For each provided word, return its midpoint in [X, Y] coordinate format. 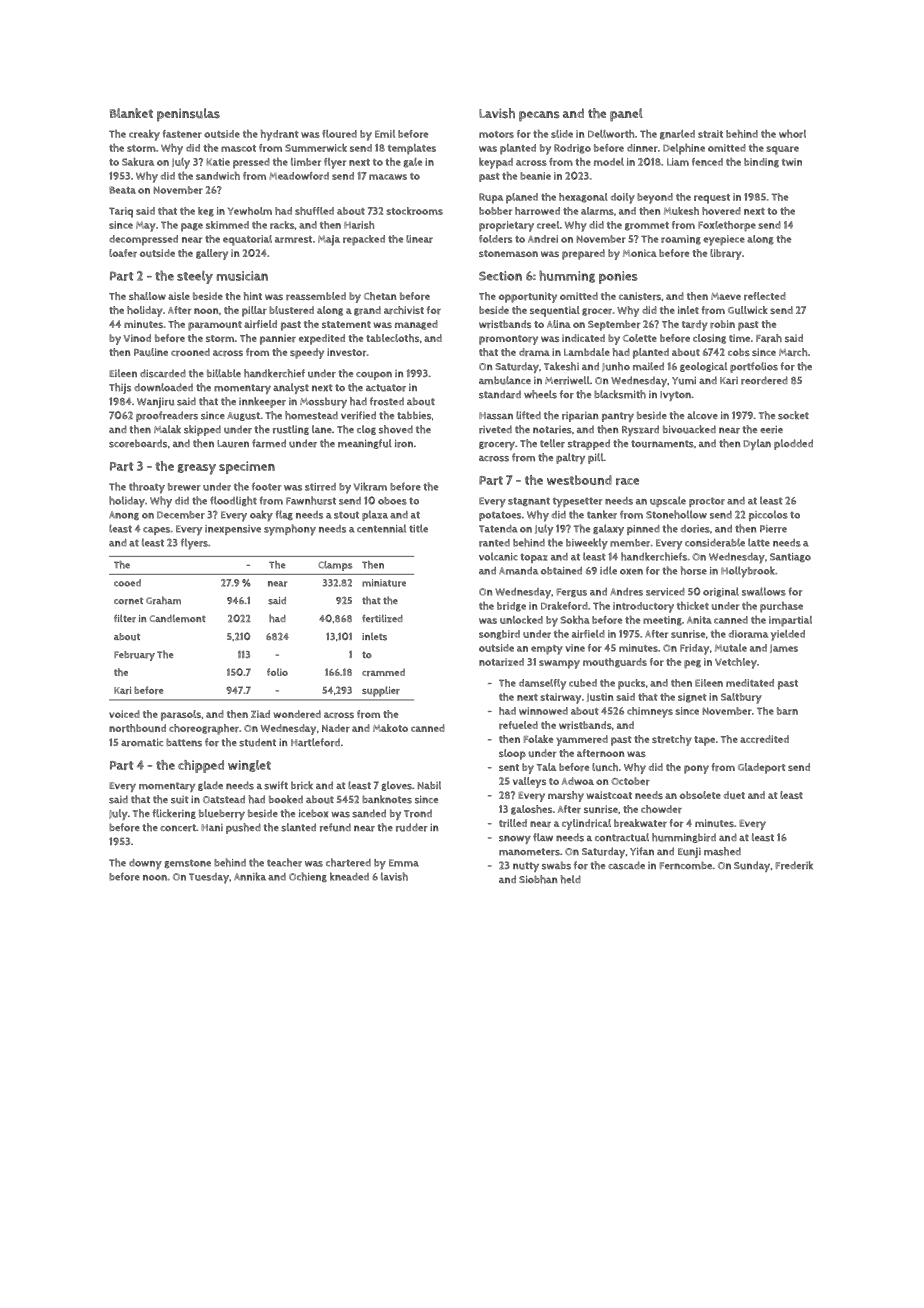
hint [253, 296]
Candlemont [178, 618]
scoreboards [138, 443]
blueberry [222, 814]
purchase [781, 607]
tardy [695, 325]
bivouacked [689, 429]
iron [404, 443]
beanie [535, 176]
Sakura [138, 161]
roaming [681, 240]
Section [500, 276]
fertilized [382, 618]
